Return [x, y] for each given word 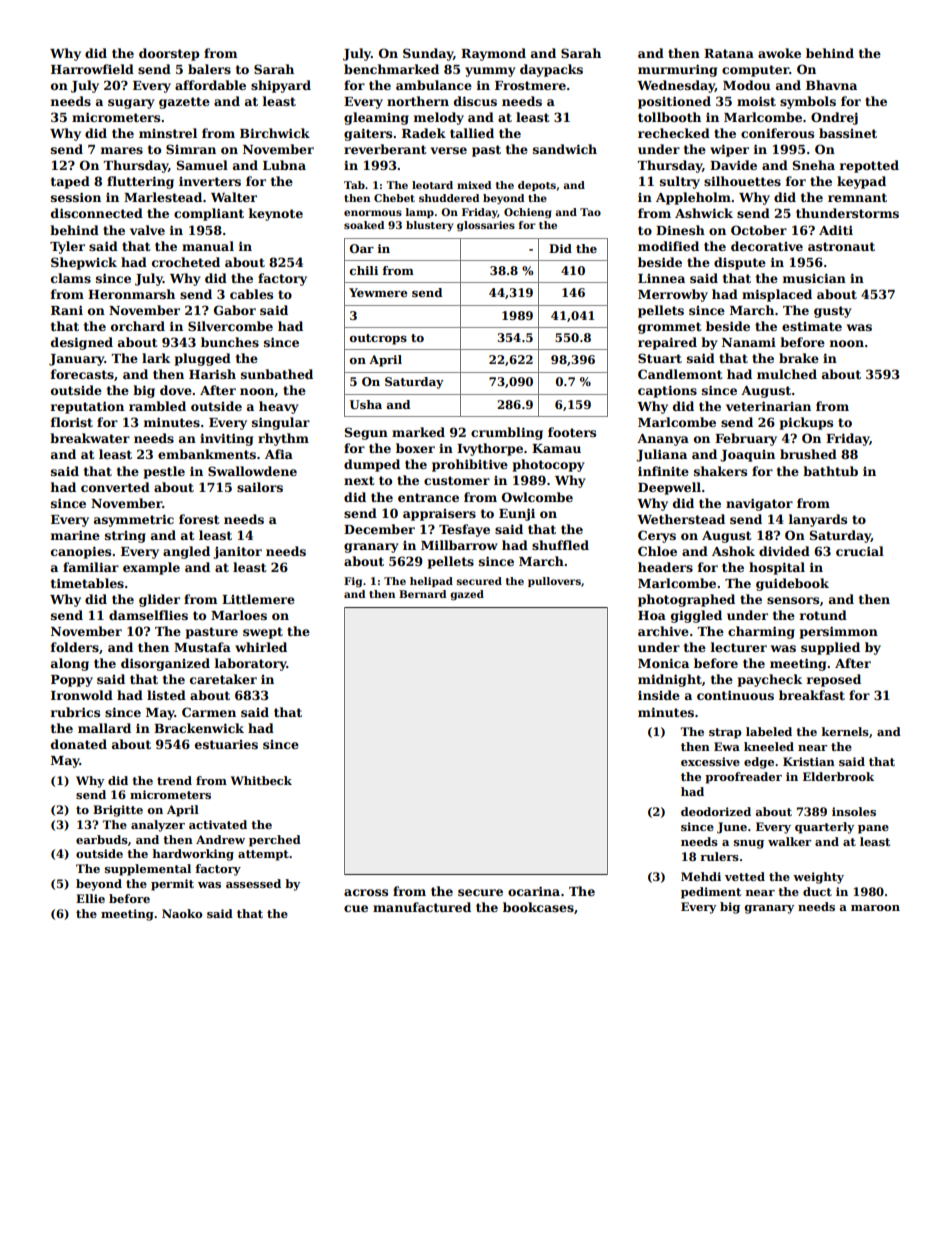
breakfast [812, 695]
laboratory [251, 664]
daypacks [551, 70]
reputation [87, 407]
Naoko [182, 913]
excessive [710, 761]
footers [572, 432]
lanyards [818, 520]
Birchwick [275, 133]
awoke [779, 53]
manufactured [422, 907]
